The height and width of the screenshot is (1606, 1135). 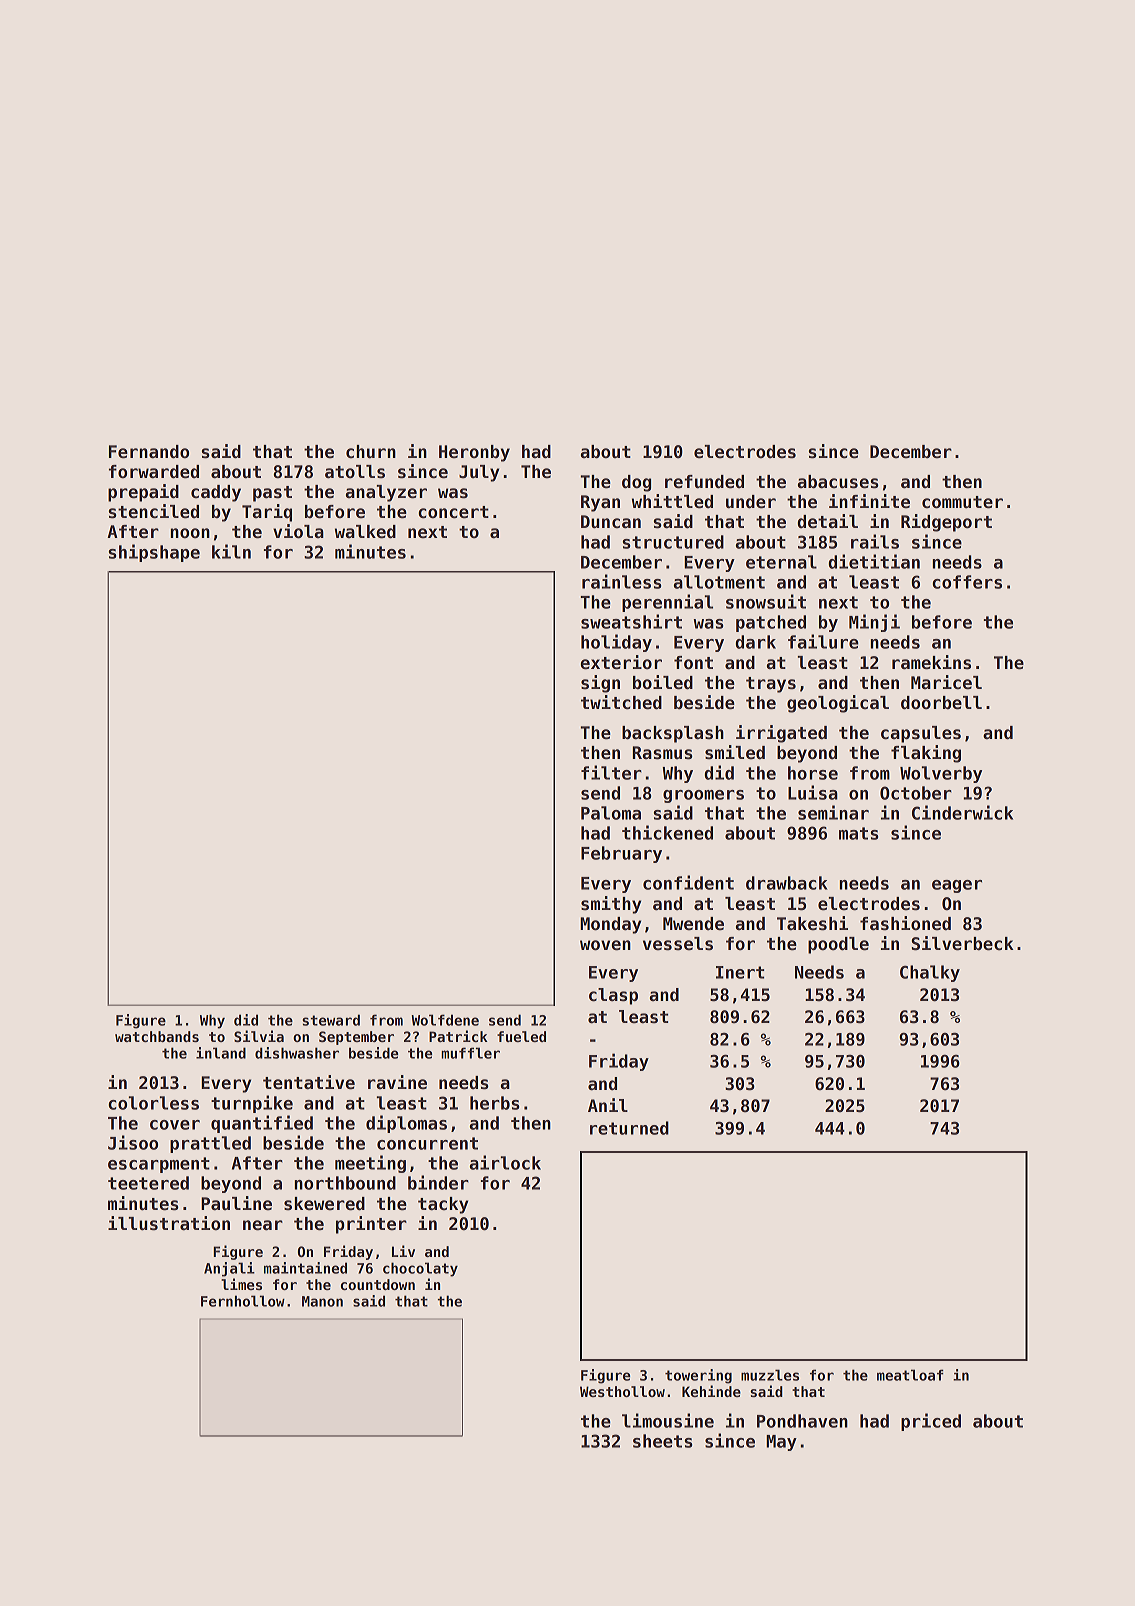 What do you see at coordinates (149, 452) in the screenshot?
I see `Fernando` at bounding box center [149, 452].
